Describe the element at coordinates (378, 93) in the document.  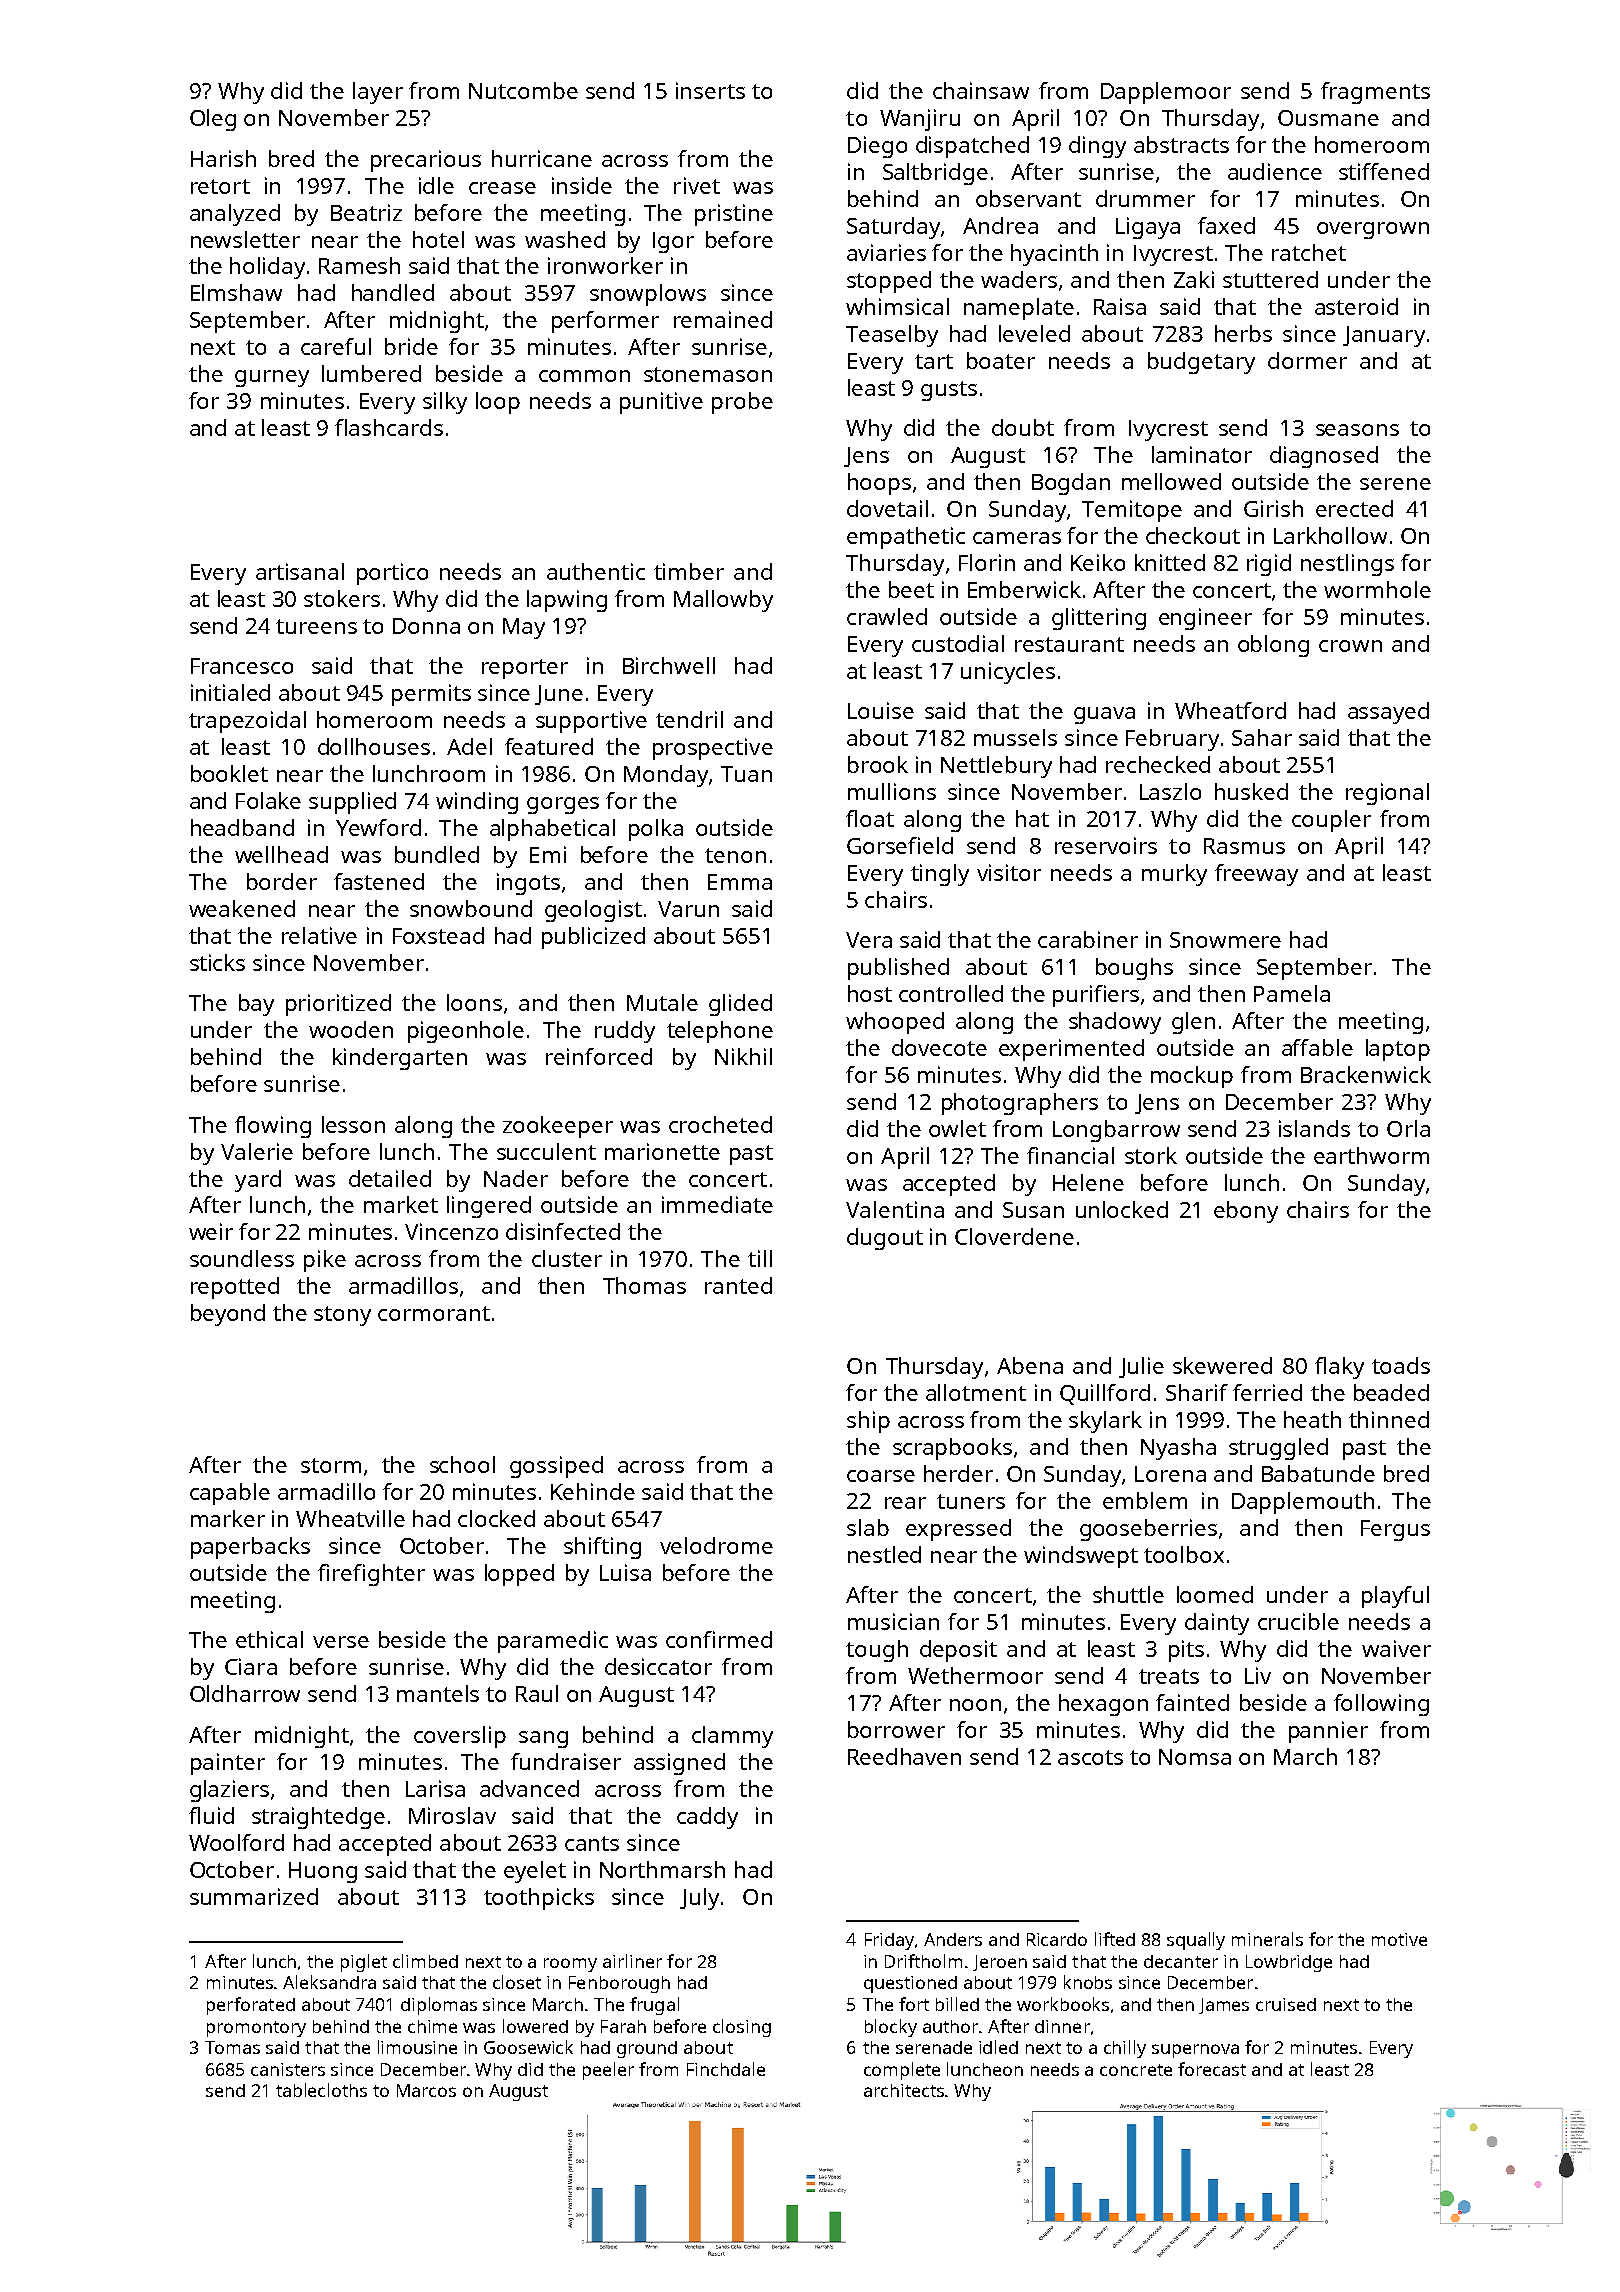
I see `layer` at that location.
